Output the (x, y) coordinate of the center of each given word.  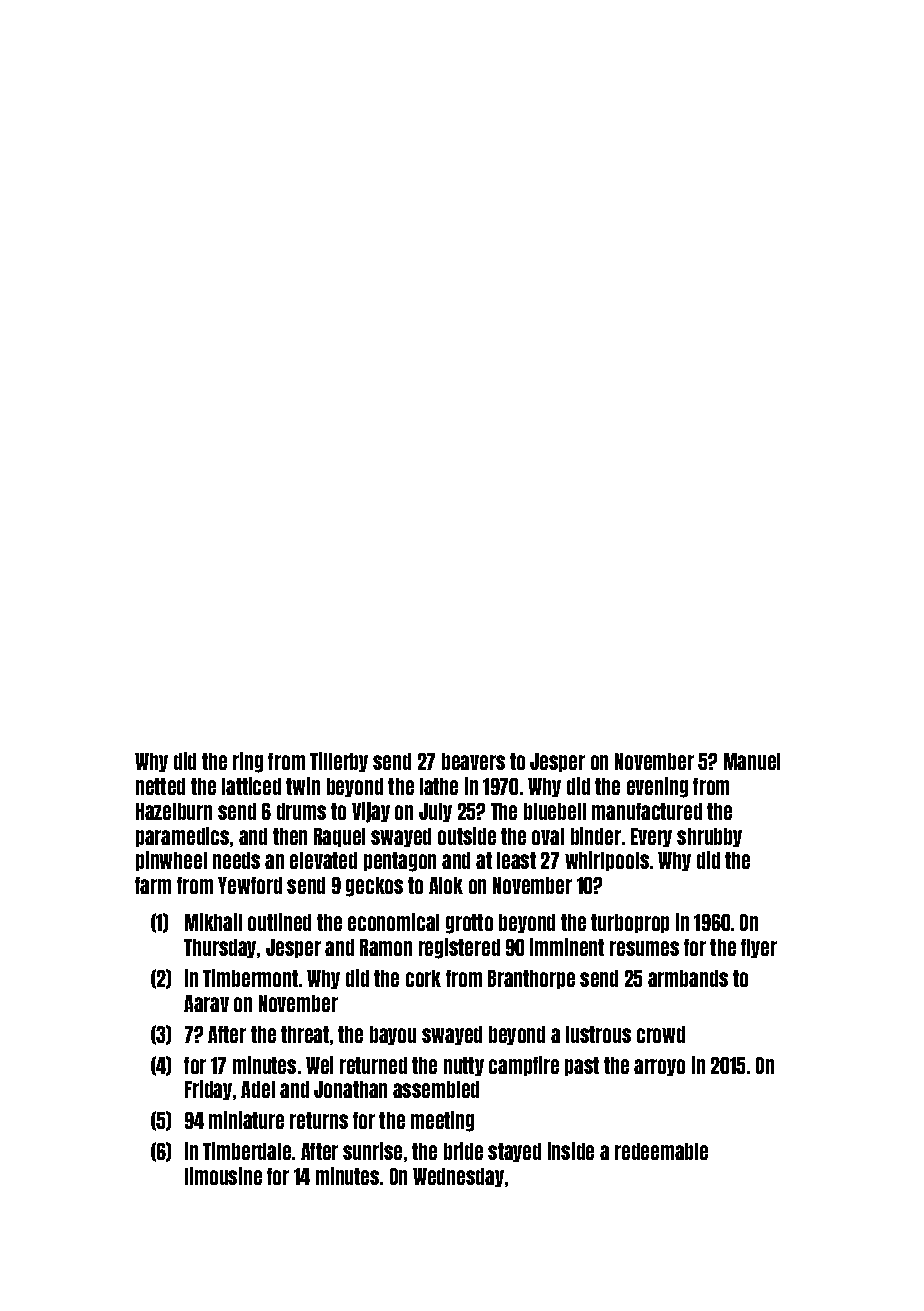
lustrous (598, 1034)
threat (305, 1034)
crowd (661, 1034)
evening (657, 787)
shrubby (709, 837)
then (290, 836)
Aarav (206, 1003)
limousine (223, 1176)
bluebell (555, 811)
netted (160, 786)
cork (423, 978)
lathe (439, 786)
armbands (688, 978)
